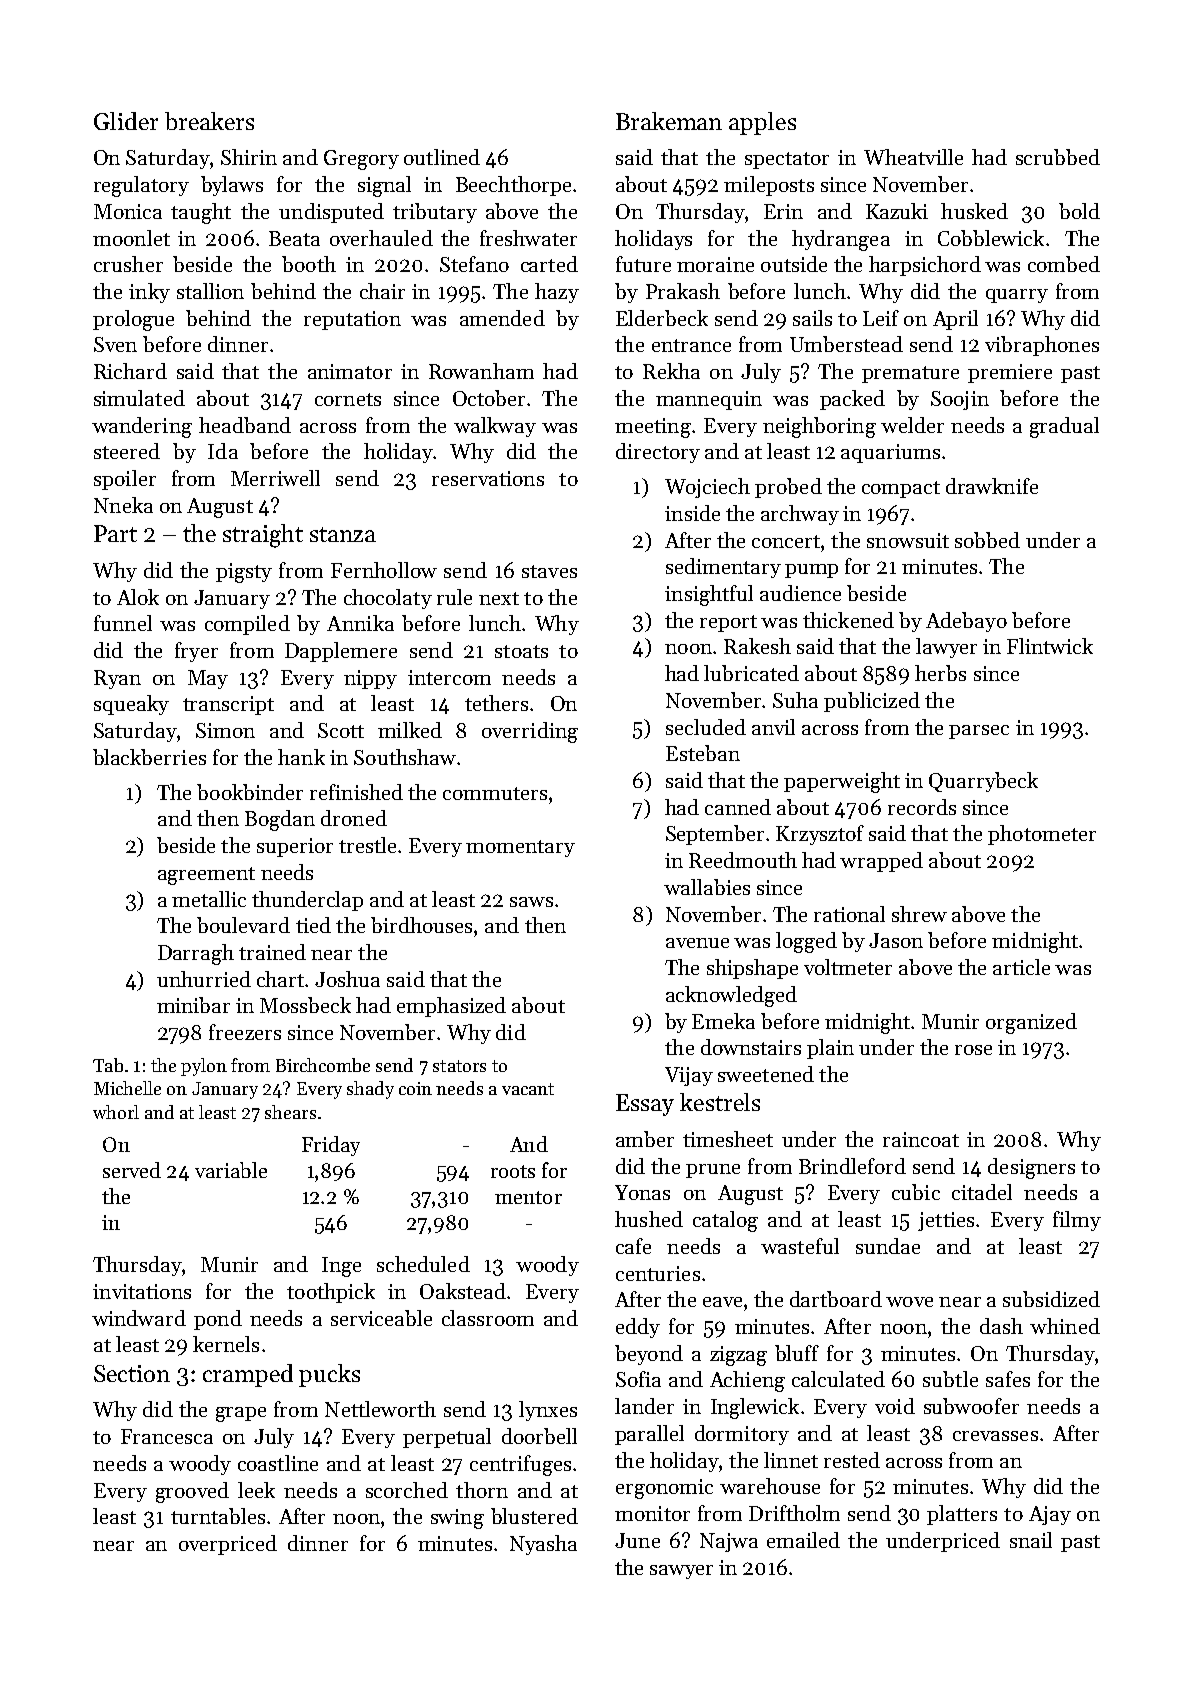 The width and height of the document is (1193, 1687). Describe the element at coordinates (348, 399) in the document. I see `cornets` at that location.
